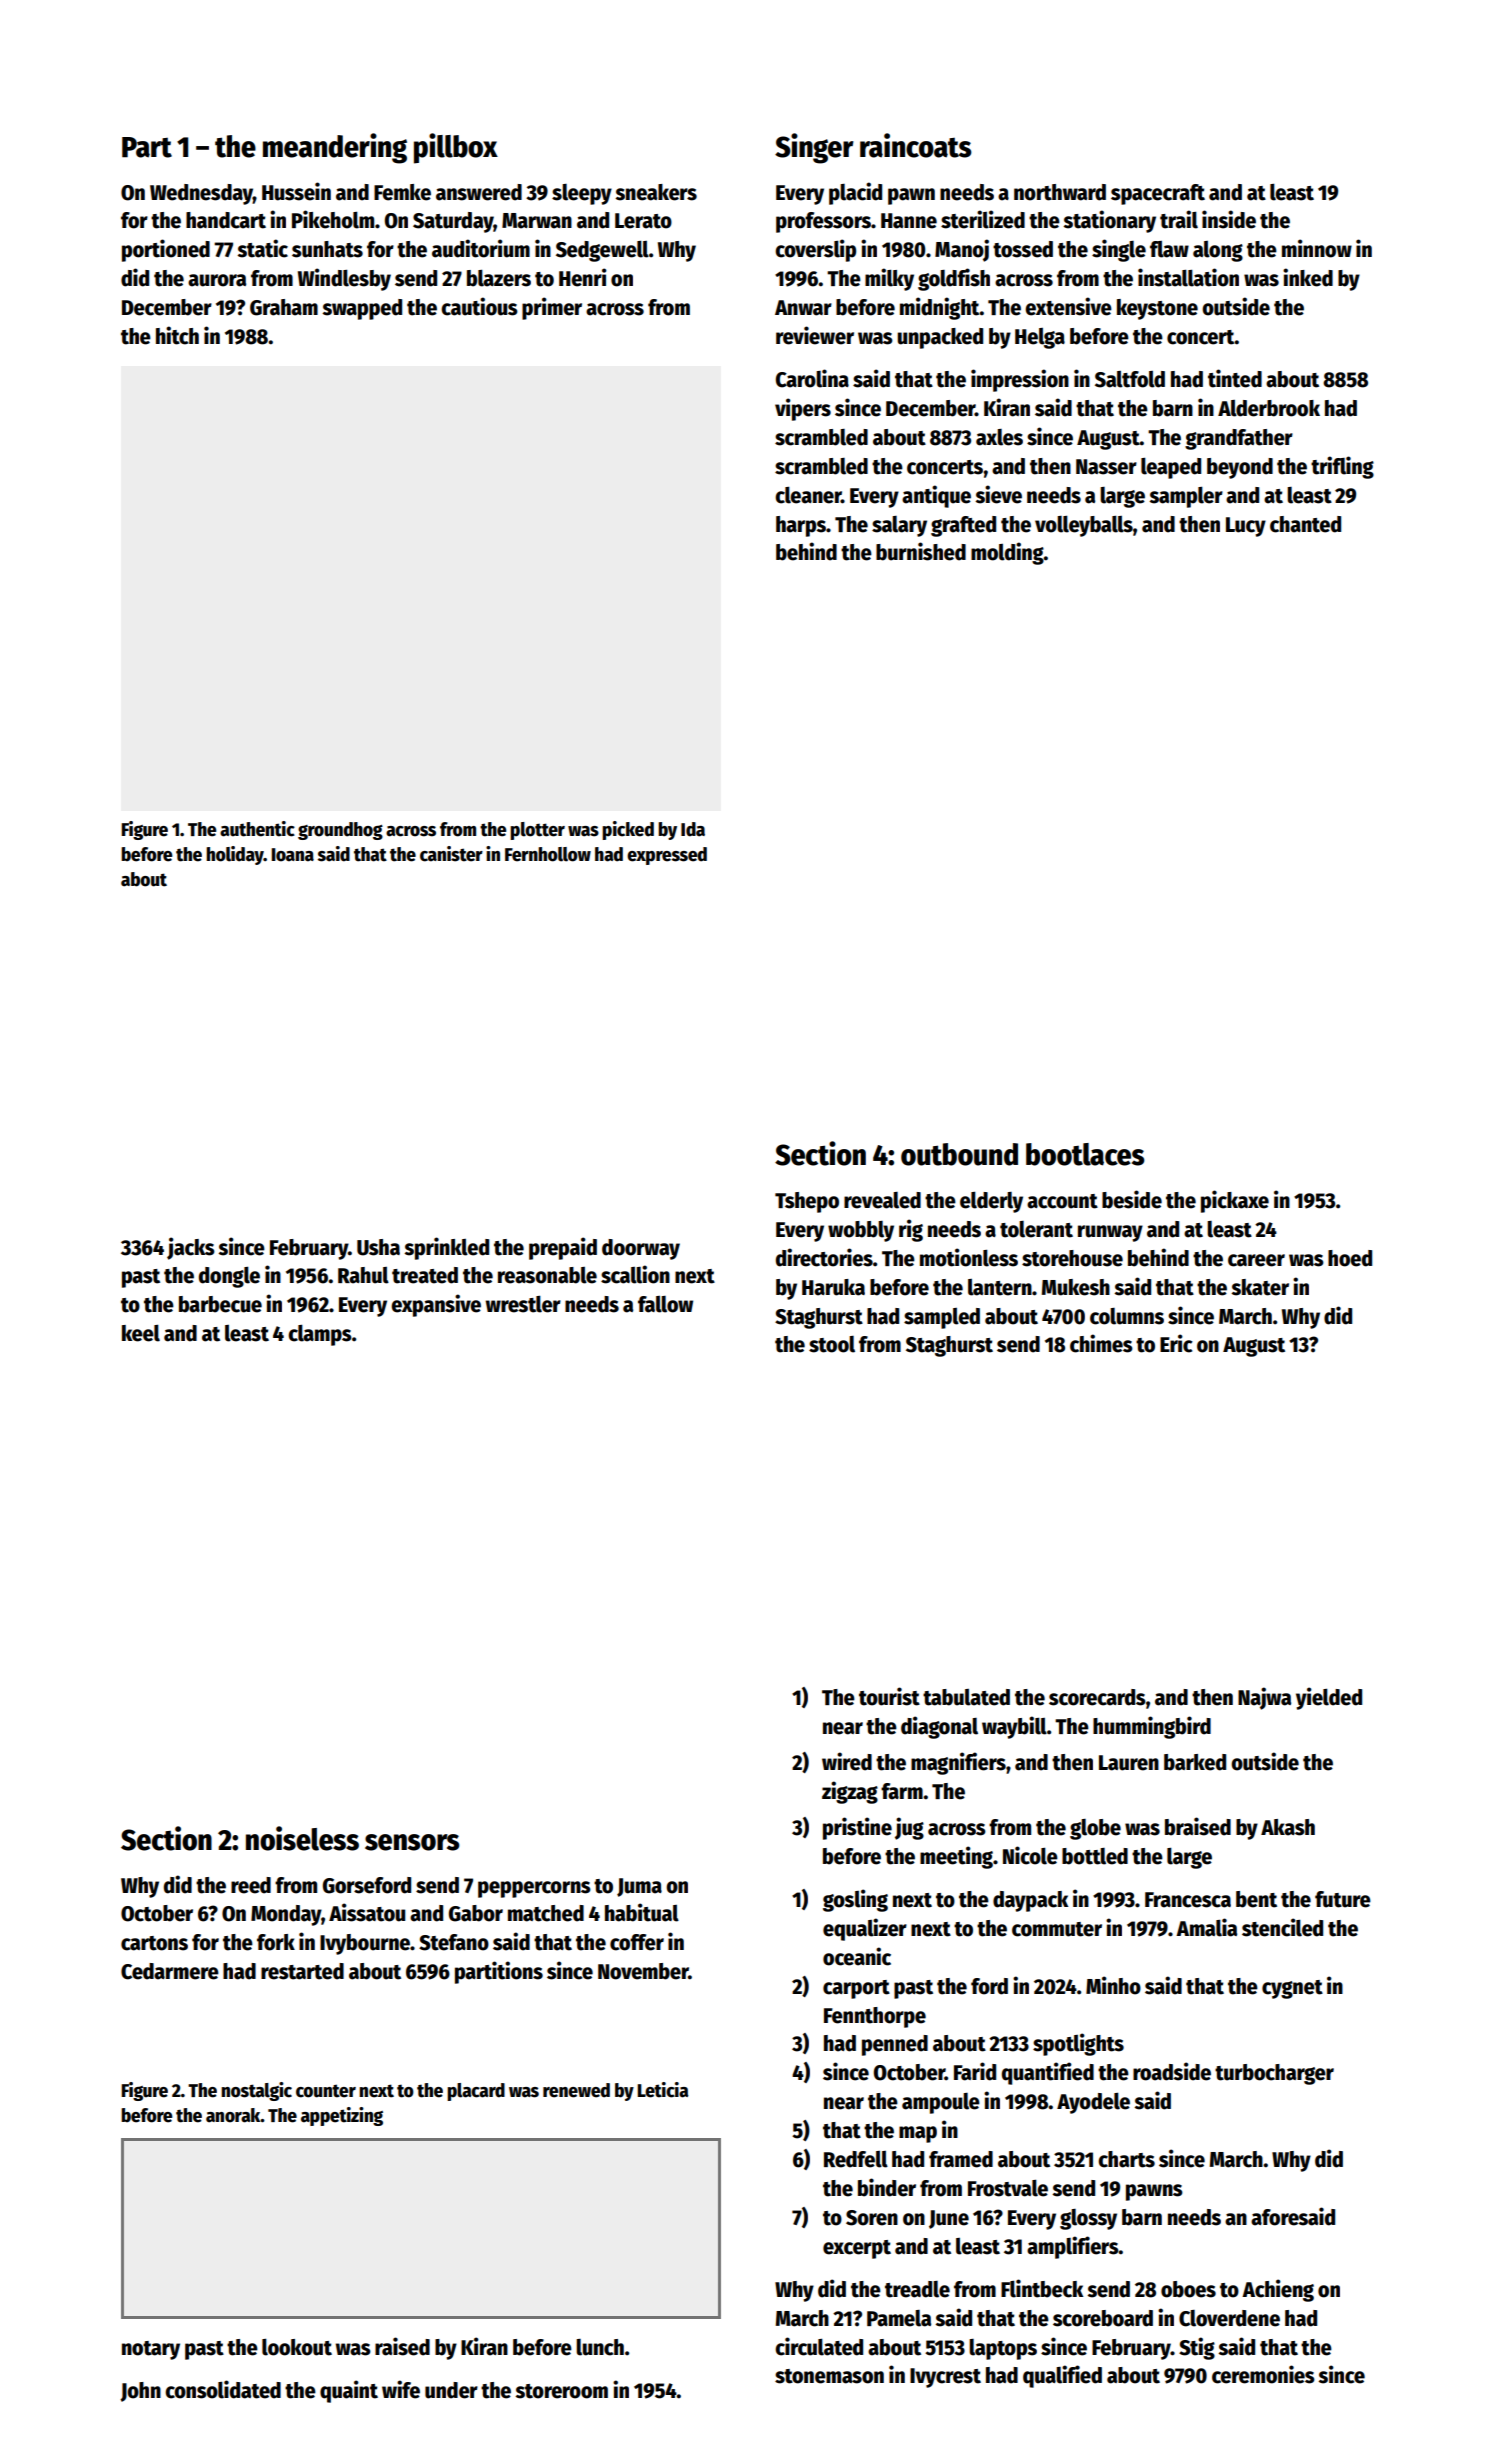  Describe the element at coordinates (1264, 1698) in the screenshot. I see `Najwa` at that location.
